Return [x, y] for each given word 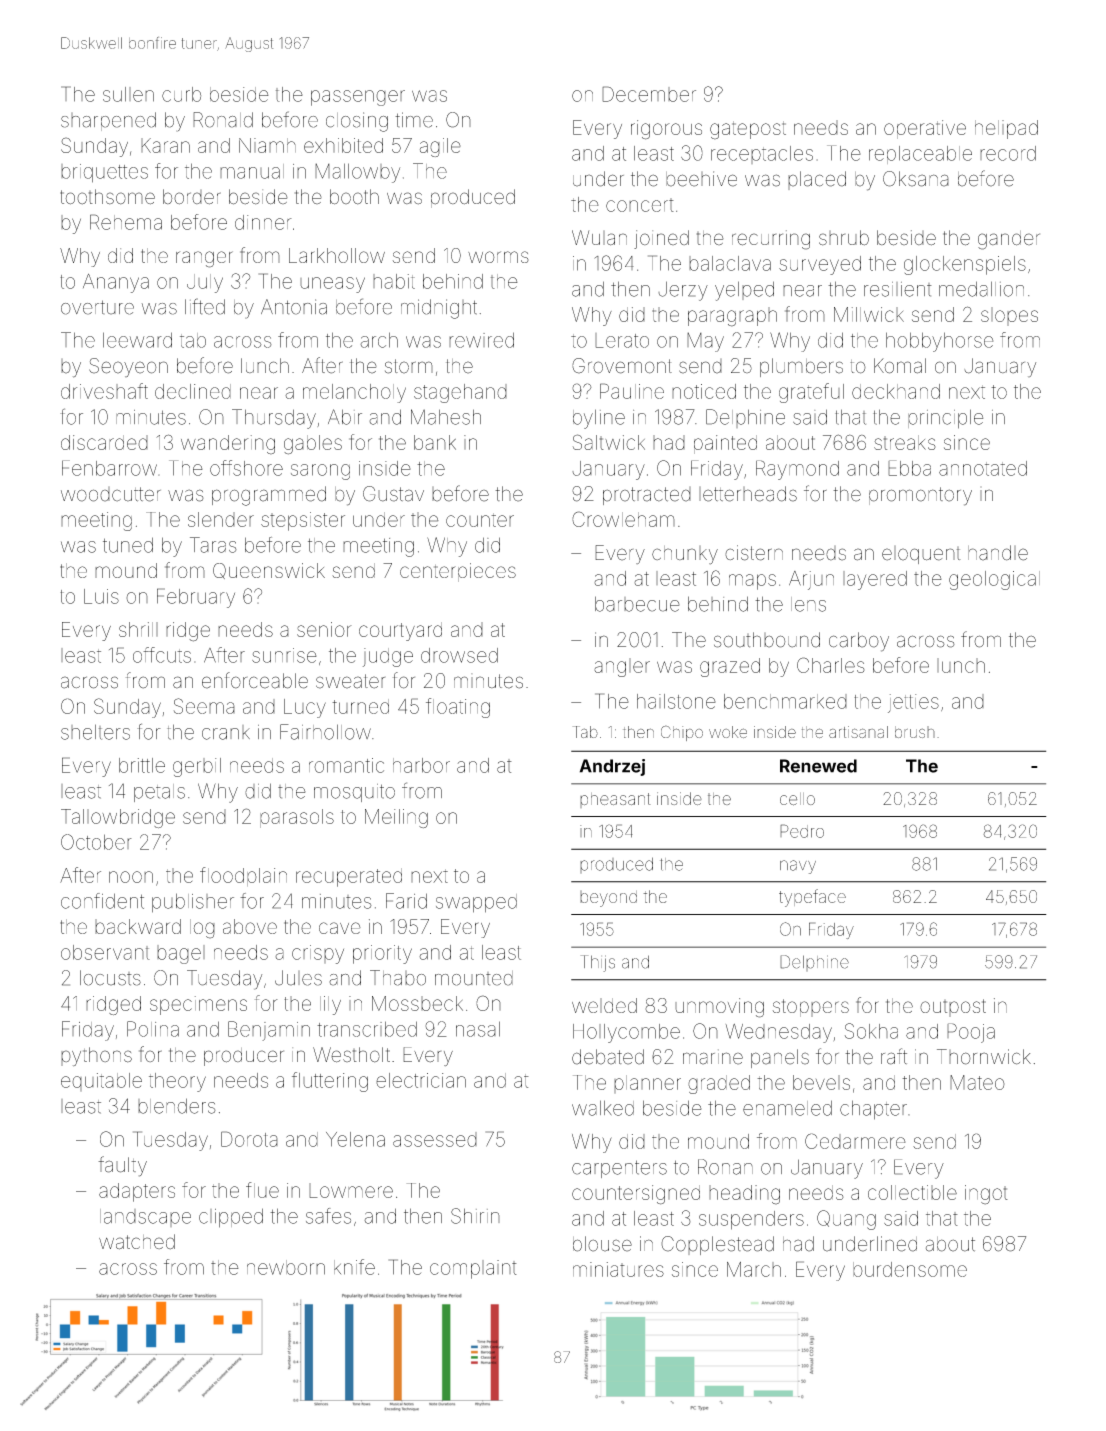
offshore [246, 468]
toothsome [107, 197]
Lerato [622, 340]
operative [925, 129]
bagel [181, 954]
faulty [122, 1166]
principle [945, 419]
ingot [986, 1195]
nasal [478, 1029]
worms [498, 257]
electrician [421, 1080]
